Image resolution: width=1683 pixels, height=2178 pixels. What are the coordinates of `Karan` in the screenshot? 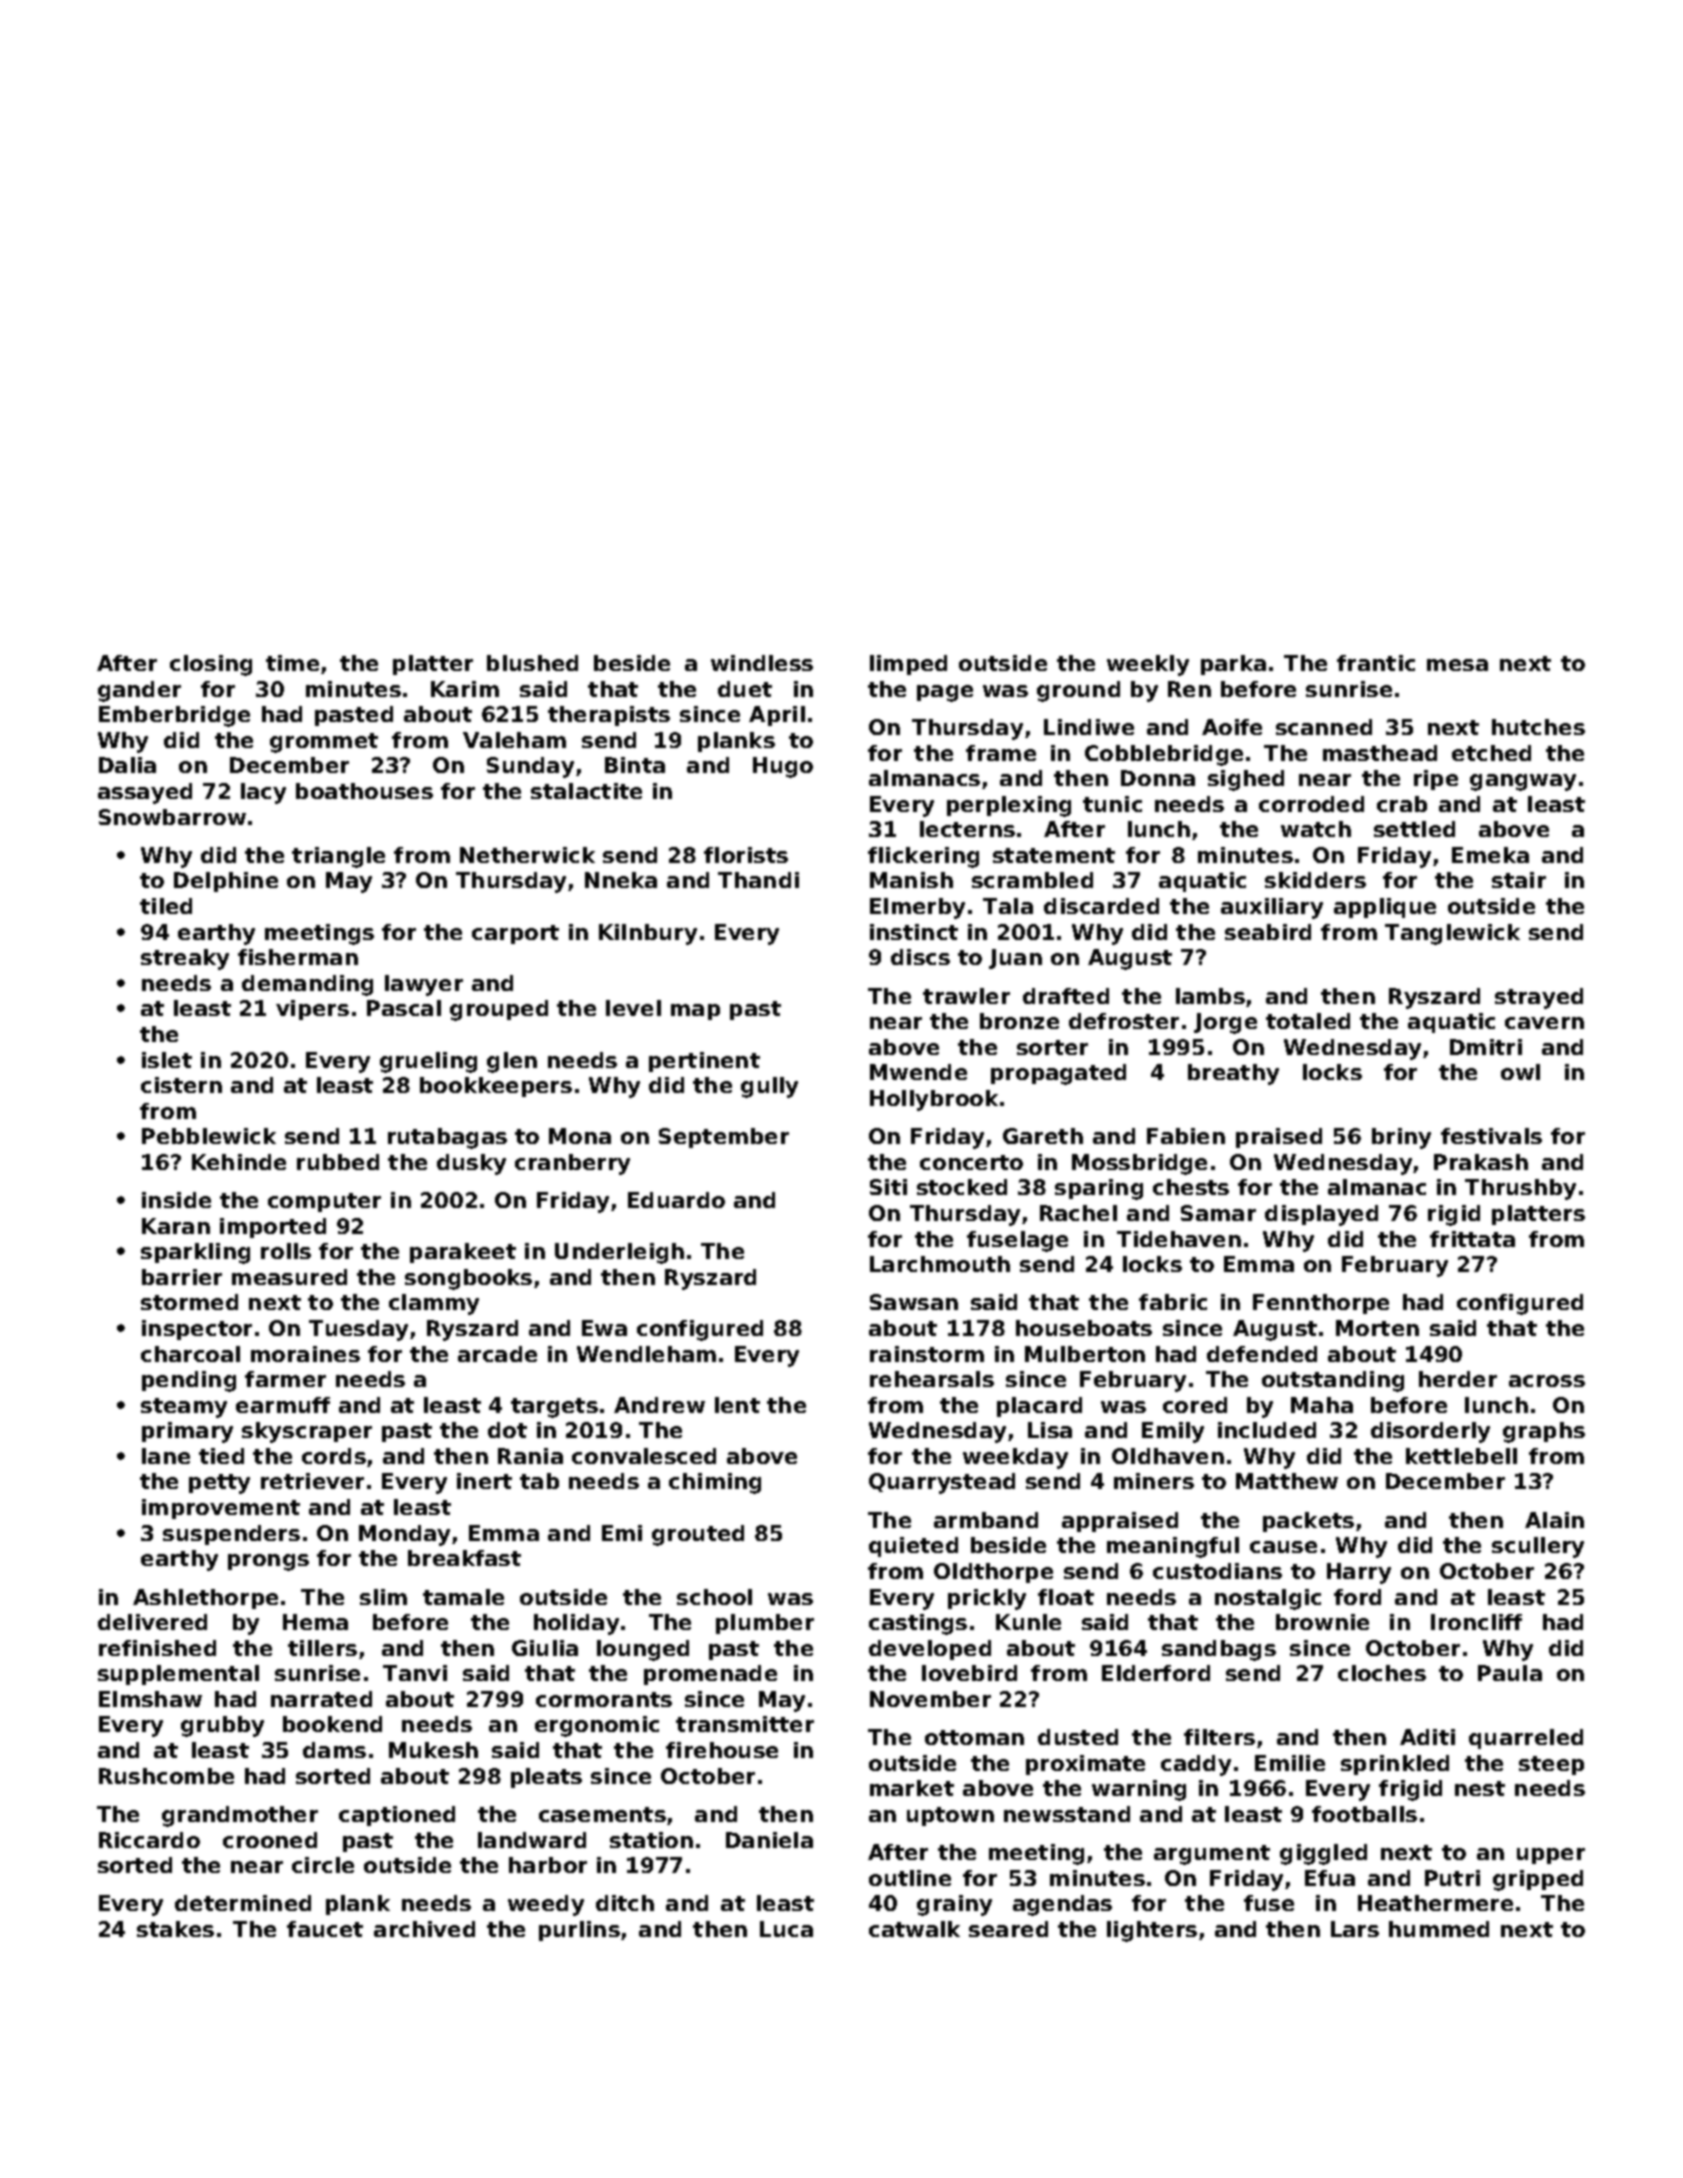 It's located at (176, 1226).
